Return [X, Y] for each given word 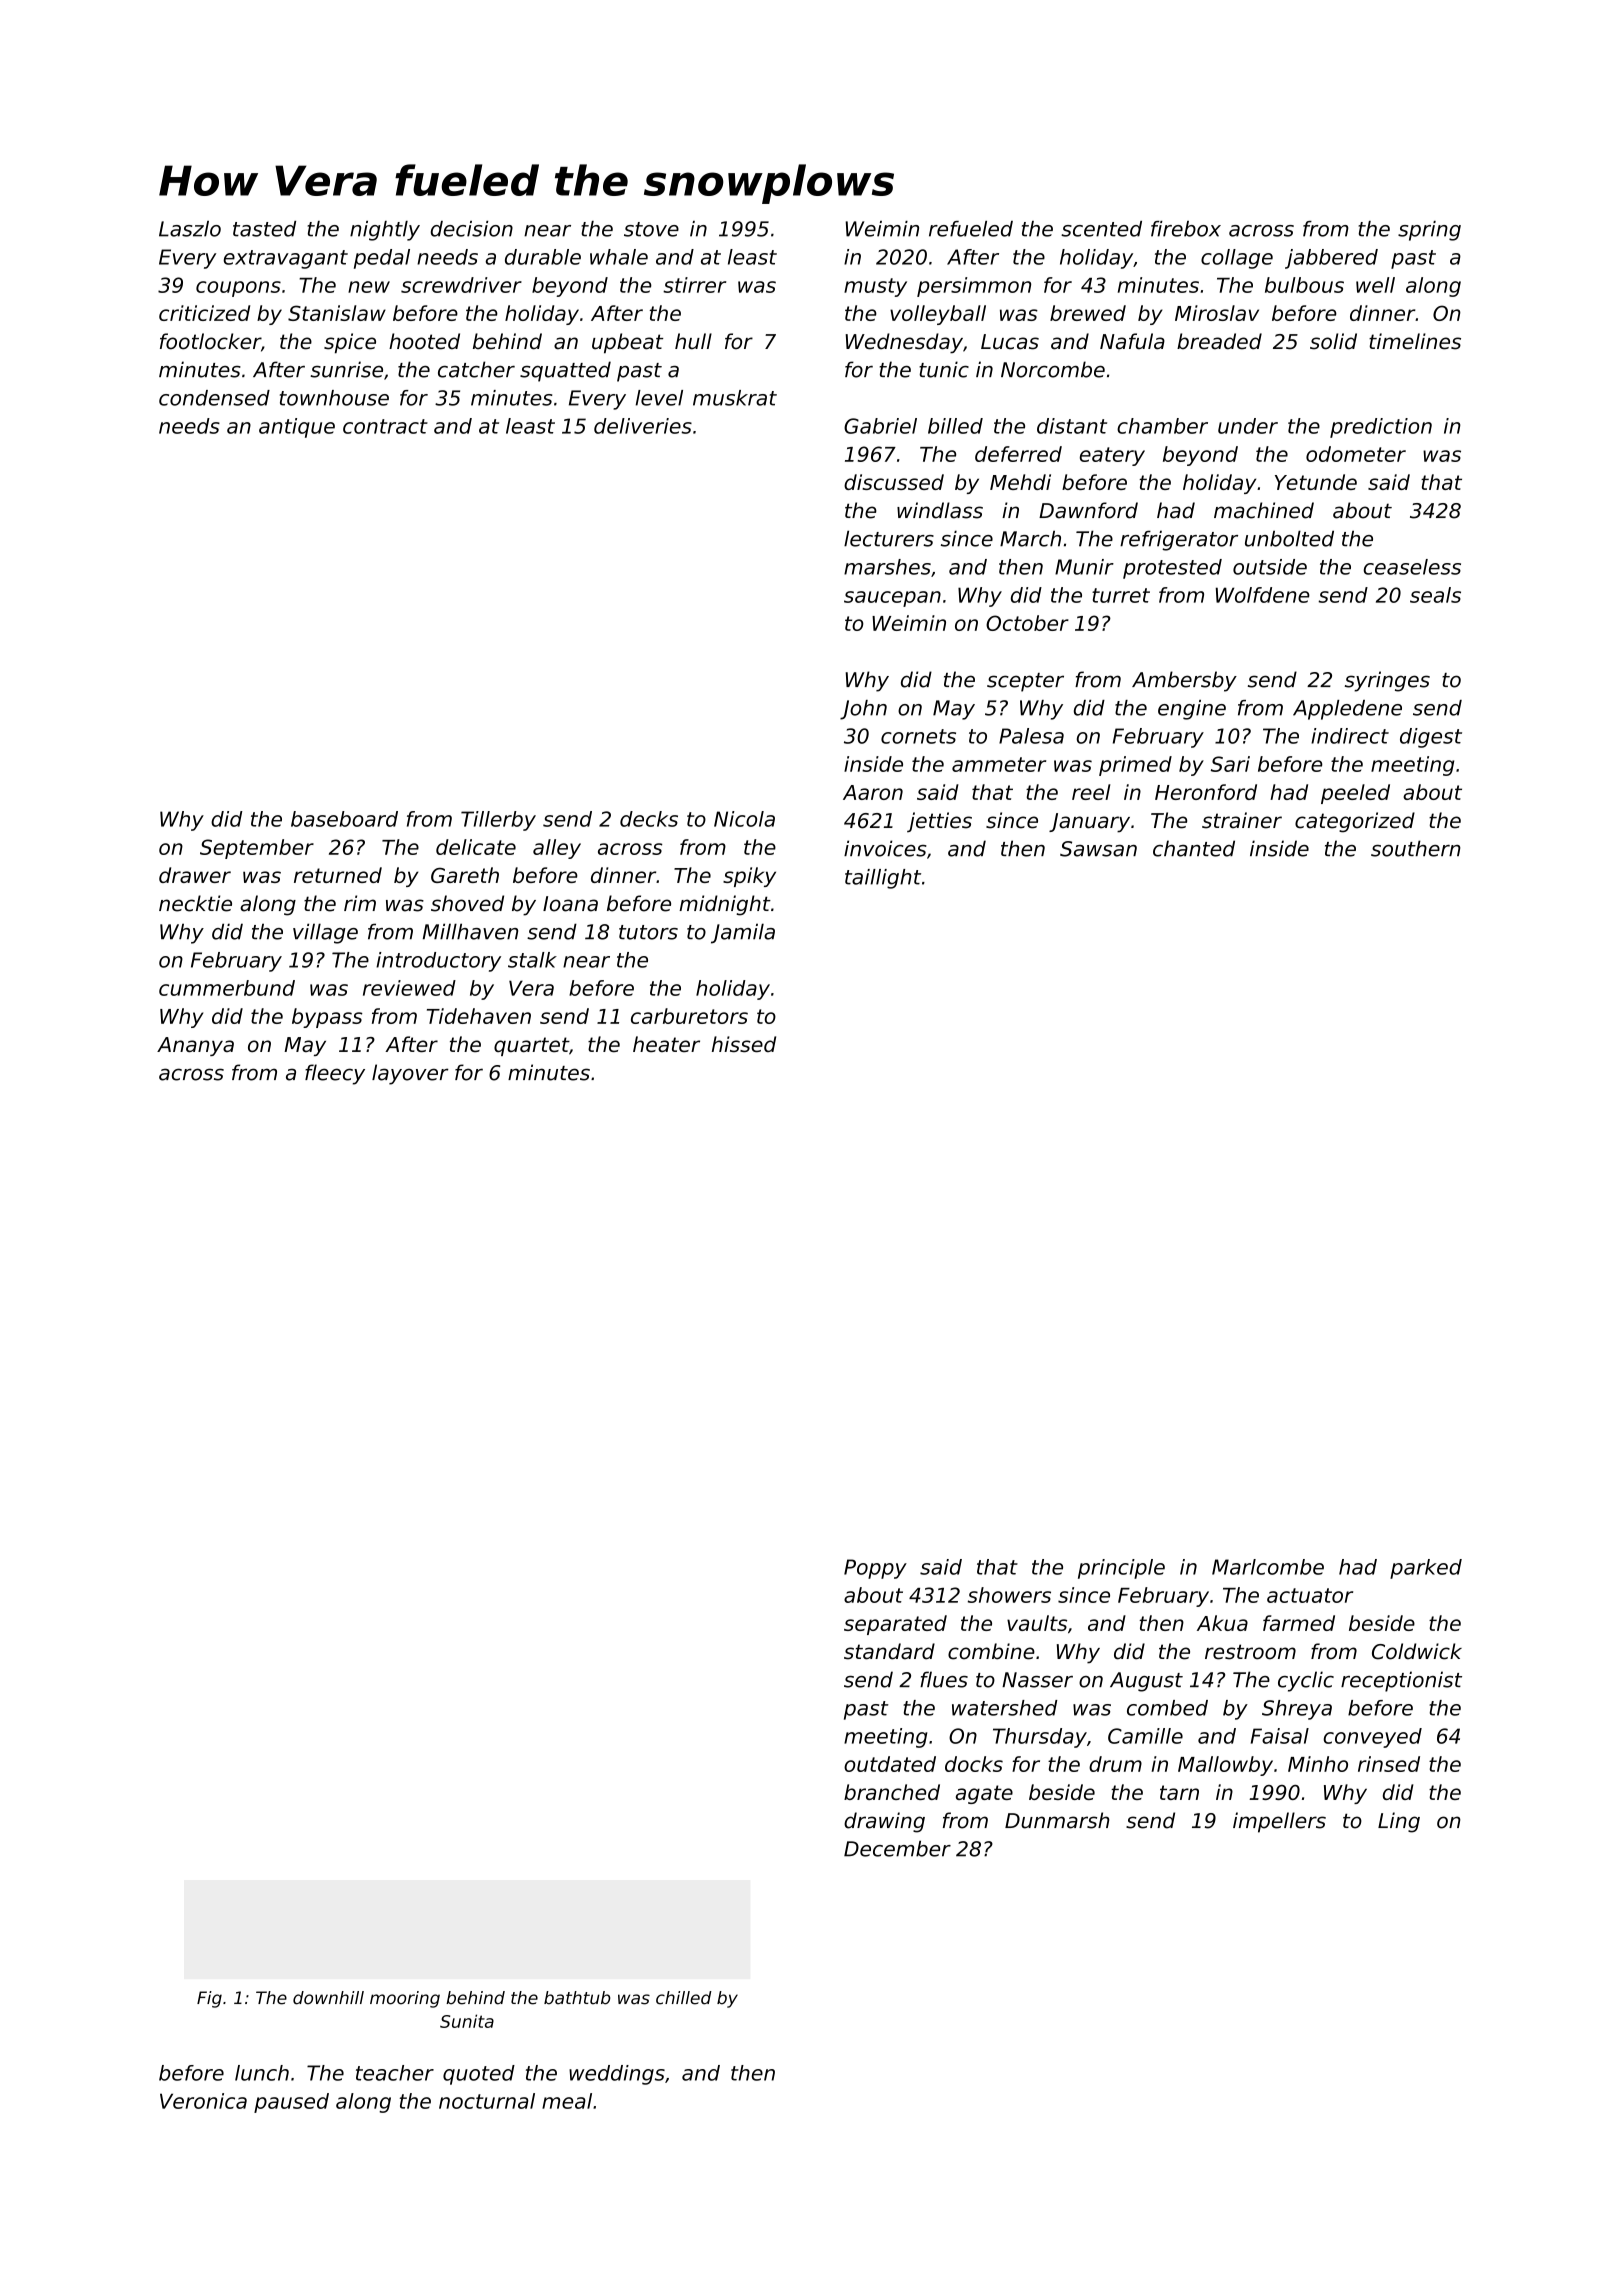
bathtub [577, 1998]
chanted [1194, 848]
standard [889, 1651]
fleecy [335, 1074]
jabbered [1331, 259]
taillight [883, 879]
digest [1431, 738]
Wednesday [904, 343]
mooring [405, 1999]
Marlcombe [1268, 1567]
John [863, 710]
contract [385, 426]
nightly [385, 231]
